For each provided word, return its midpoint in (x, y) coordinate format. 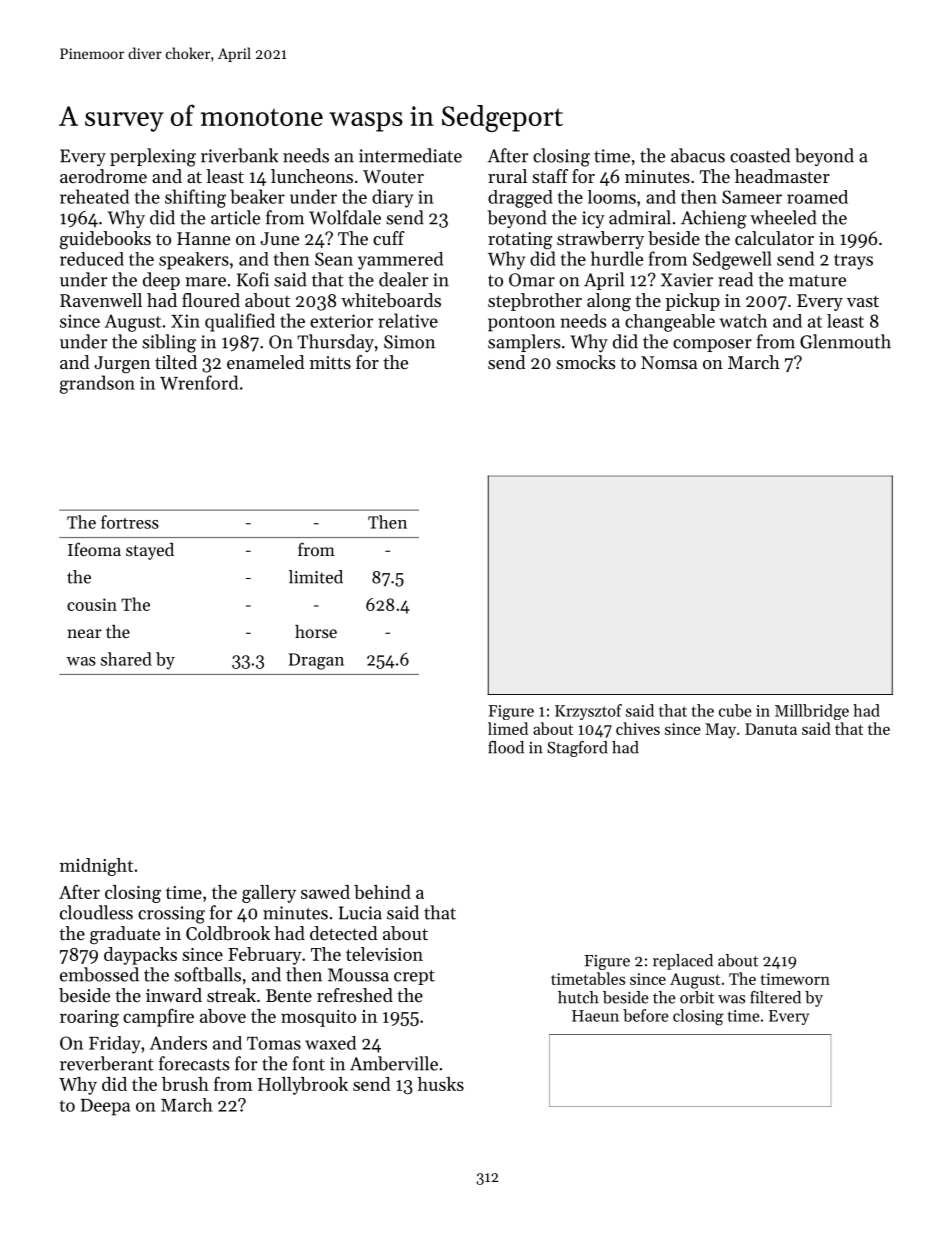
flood (506, 747)
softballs (207, 974)
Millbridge (812, 712)
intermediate (410, 155)
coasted (760, 155)
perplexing (153, 157)
